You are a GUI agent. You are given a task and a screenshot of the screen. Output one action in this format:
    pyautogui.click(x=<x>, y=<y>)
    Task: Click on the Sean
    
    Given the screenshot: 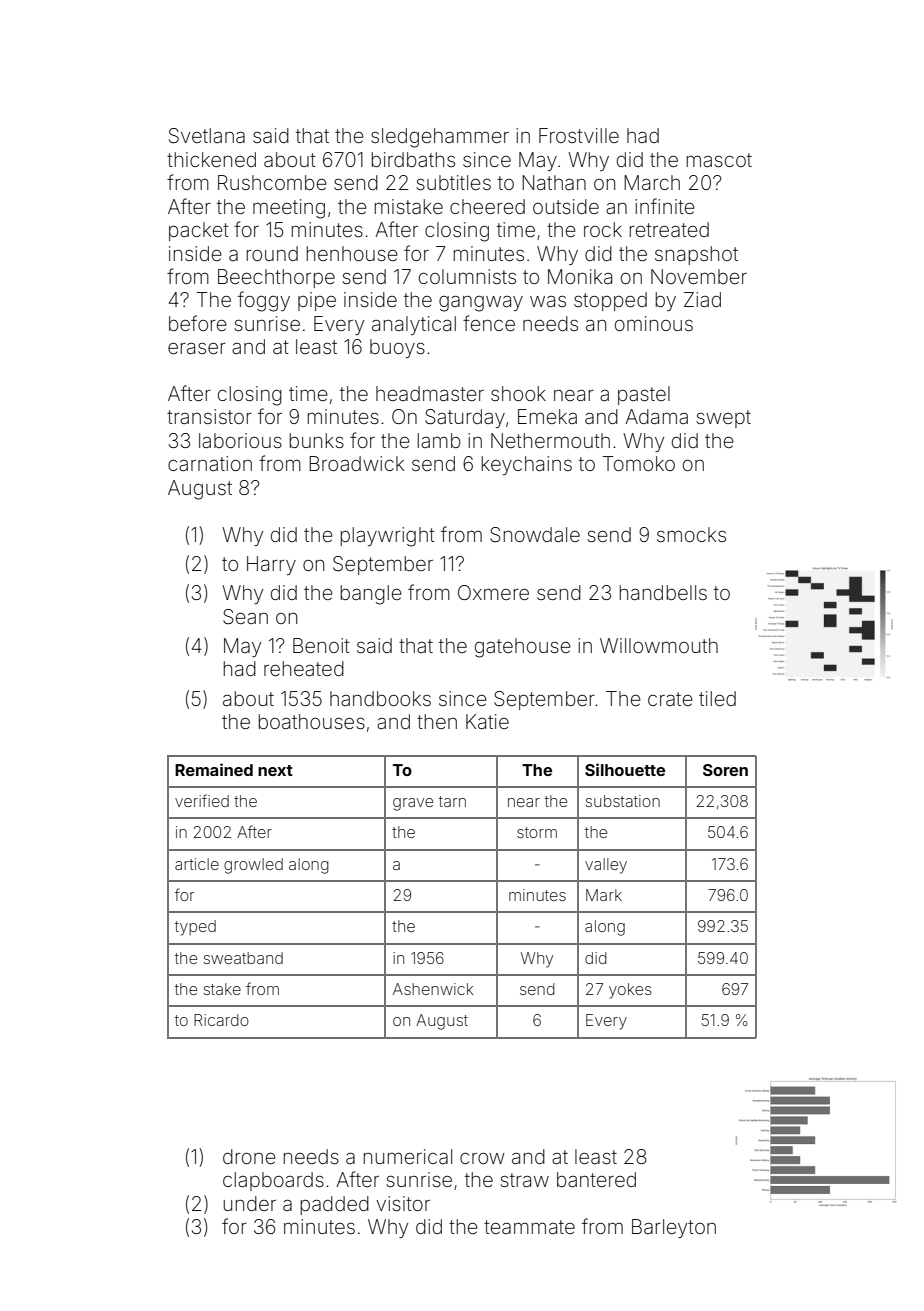 What is the action you would take?
    pyautogui.click(x=245, y=617)
